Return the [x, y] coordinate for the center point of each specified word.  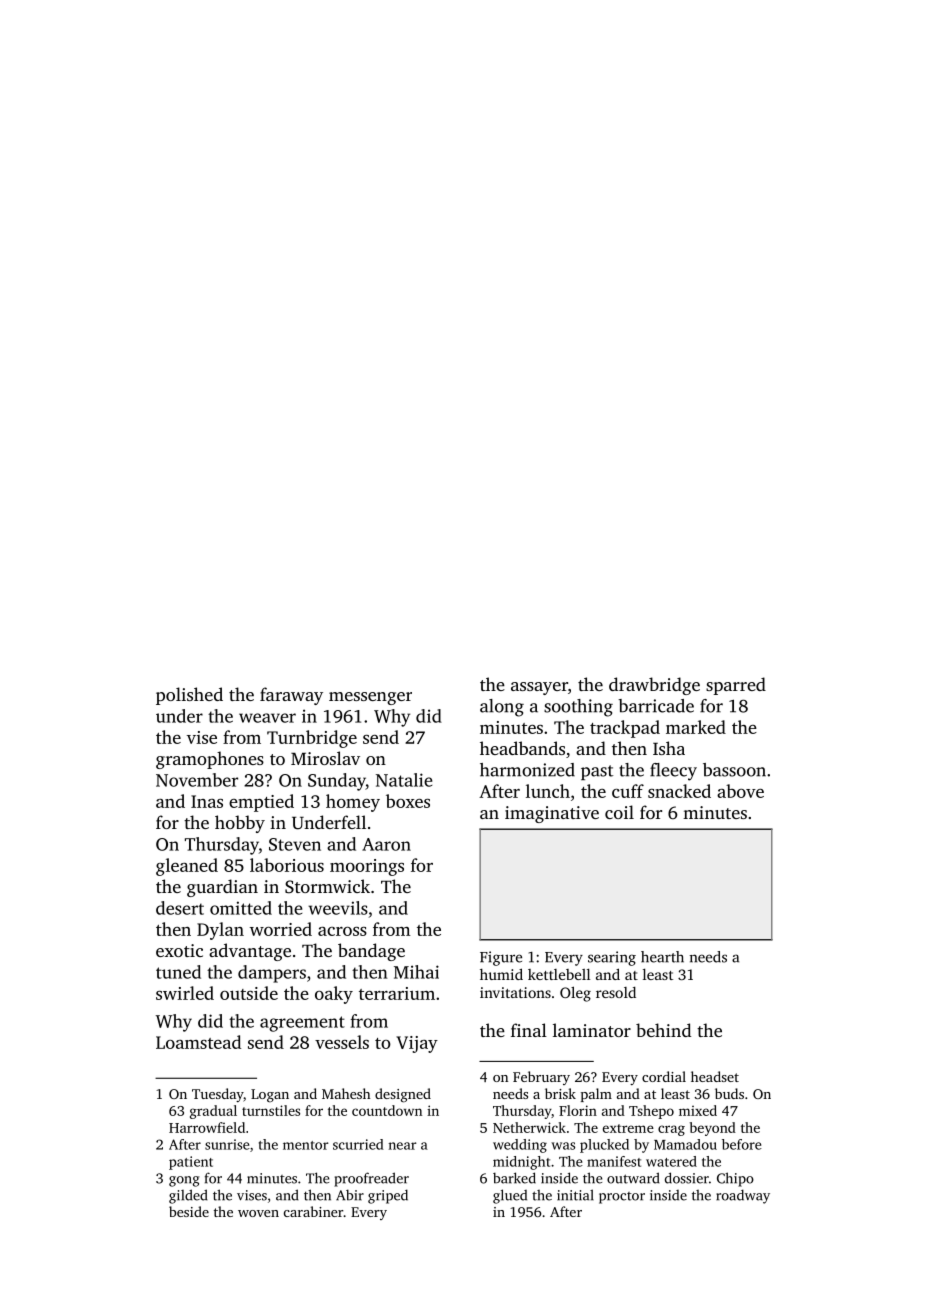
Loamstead [198, 1042]
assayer [539, 688]
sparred [736, 686]
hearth [662, 957]
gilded [188, 1196]
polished [189, 696]
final [529, 1030]
